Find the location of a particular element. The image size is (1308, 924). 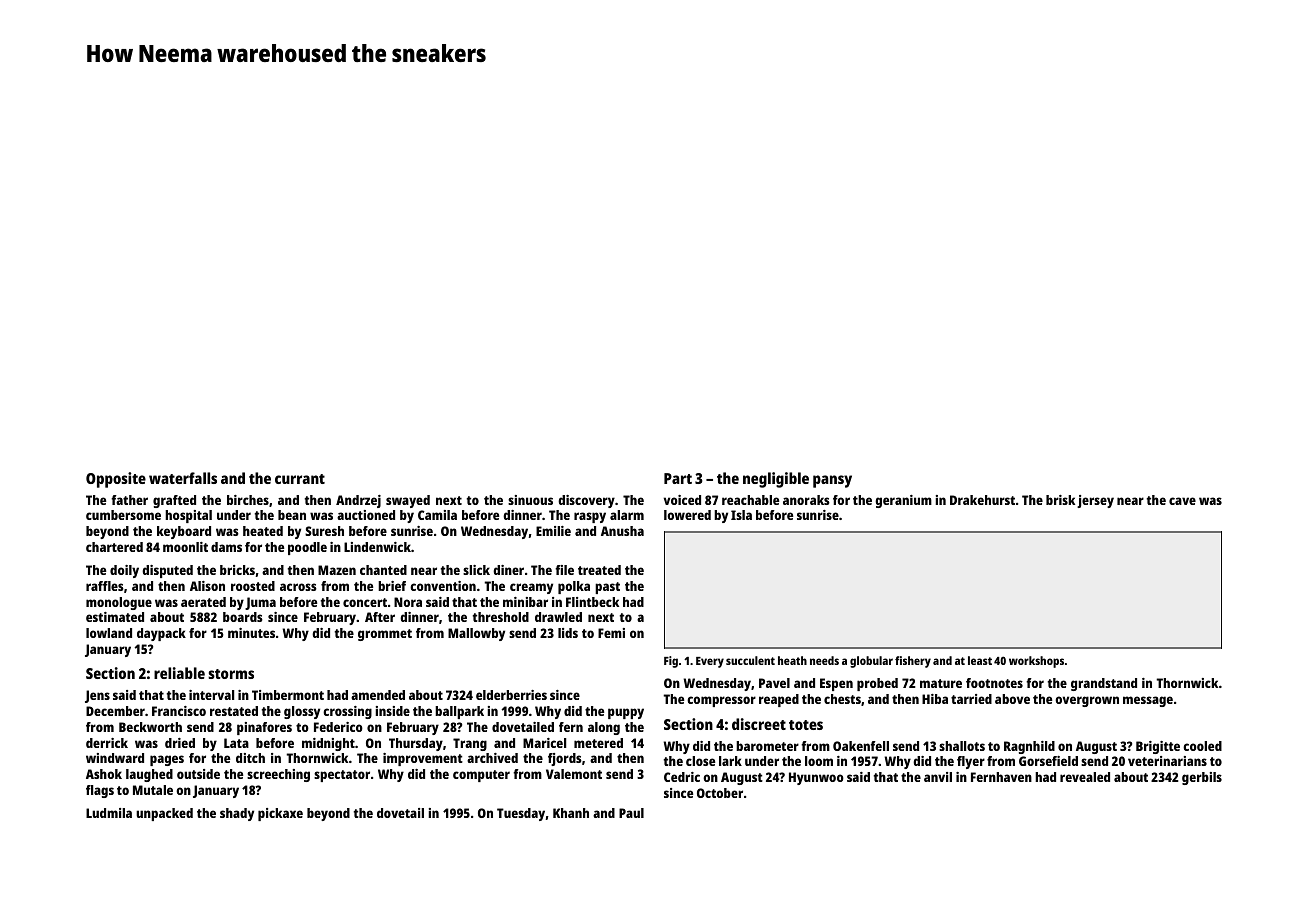

succulent is located at coordinates (750, 660).
